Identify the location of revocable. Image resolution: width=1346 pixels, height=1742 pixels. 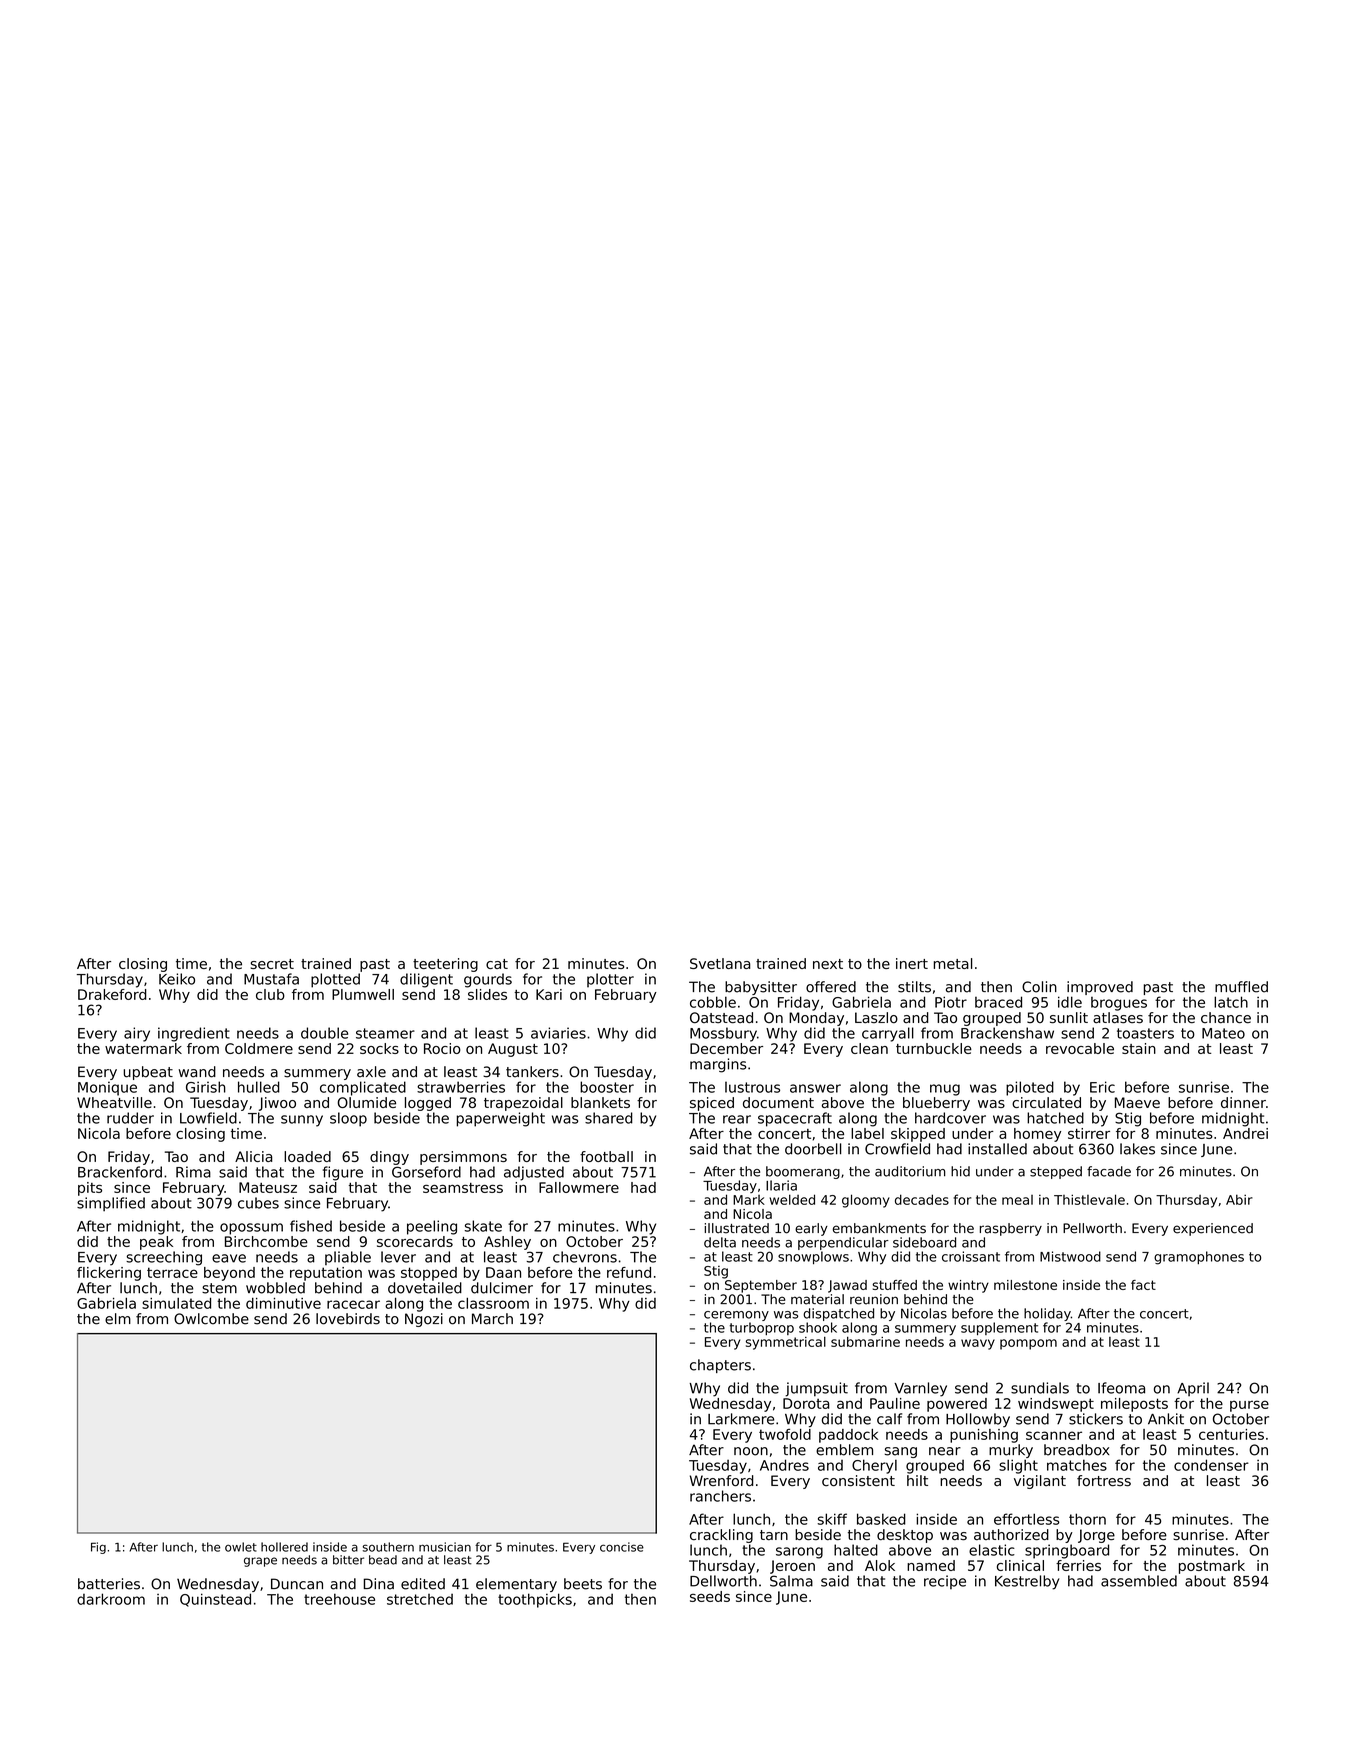
(1080, 1048).
